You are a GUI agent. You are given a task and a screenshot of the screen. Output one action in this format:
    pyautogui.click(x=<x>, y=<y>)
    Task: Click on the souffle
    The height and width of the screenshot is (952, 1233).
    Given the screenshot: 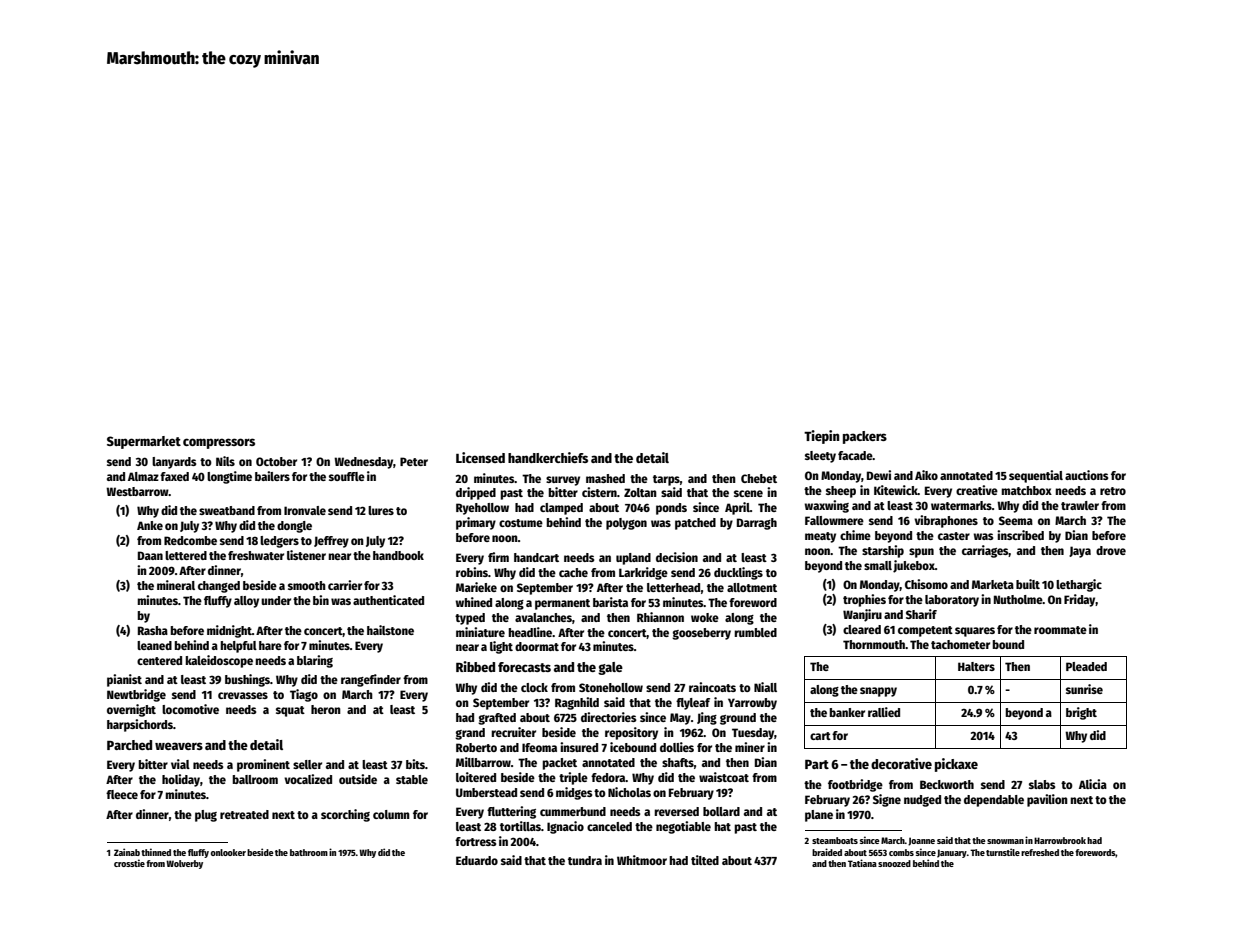 What is the action you would take?
    pyautogui.click(x=347, y=476)
